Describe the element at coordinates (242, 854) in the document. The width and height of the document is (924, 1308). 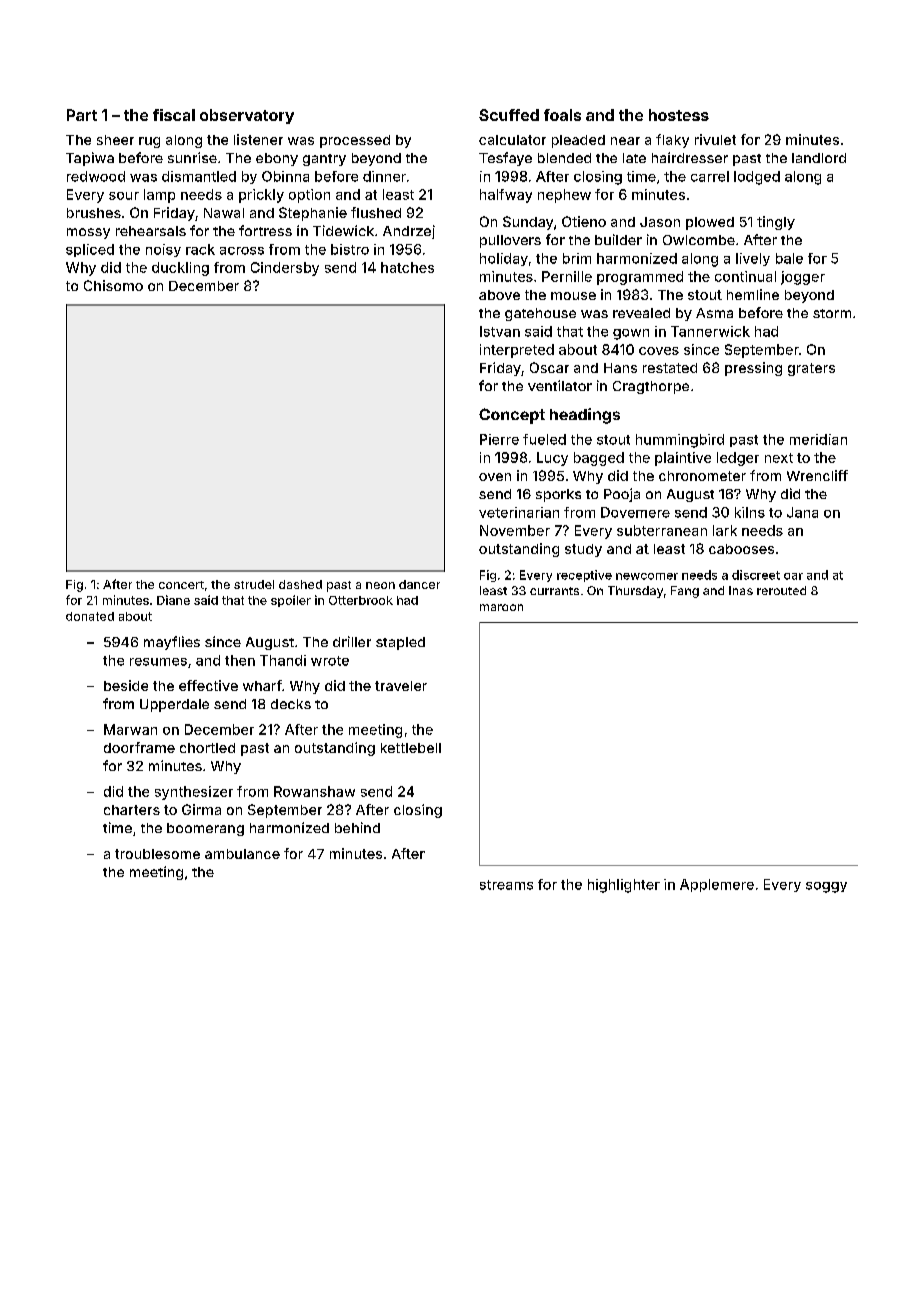
I see `ambulance` at that location.
